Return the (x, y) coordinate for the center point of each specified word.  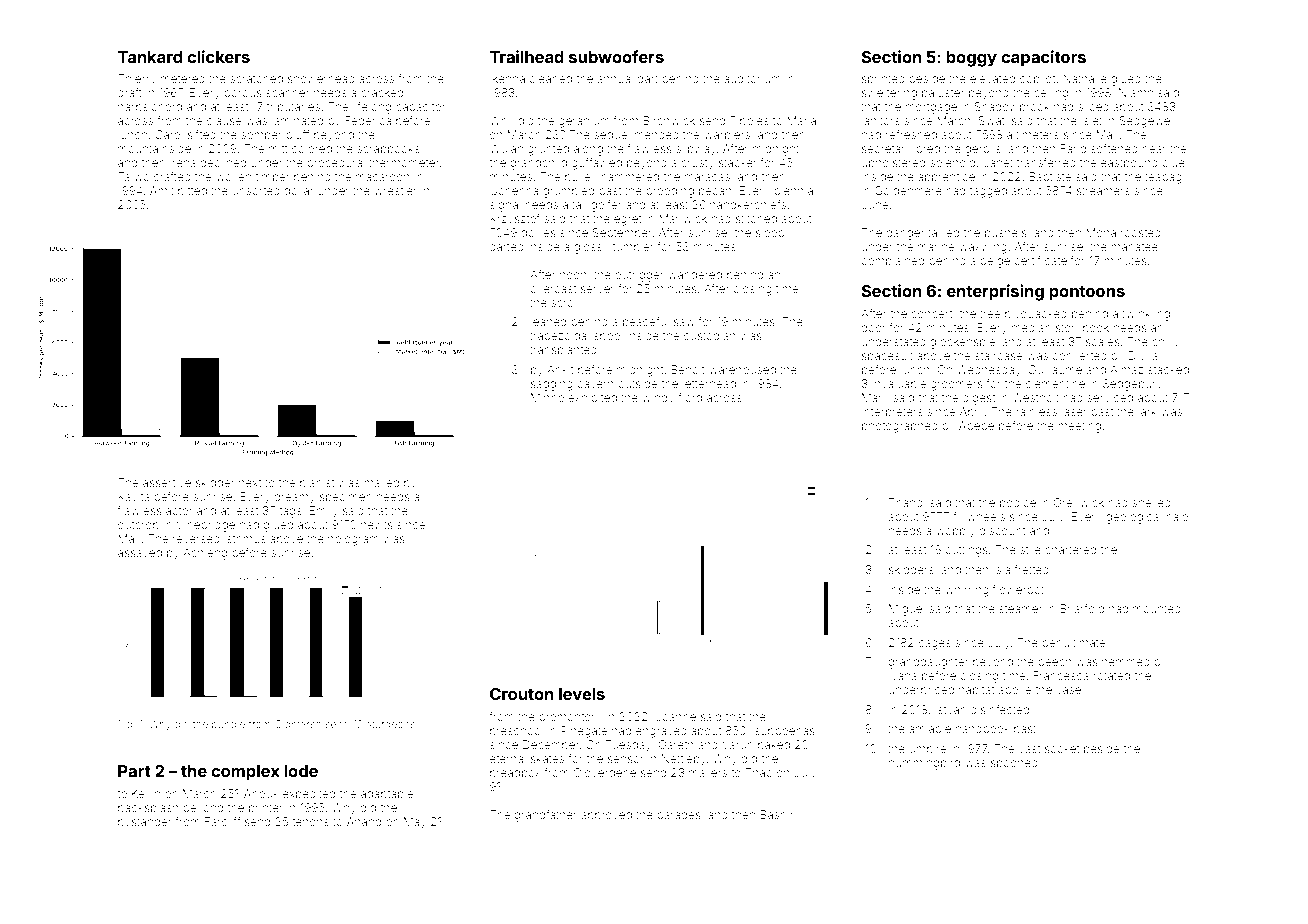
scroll (565, 302)
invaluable (899, 383)
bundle (228, 724)
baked (774, 744)
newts (377, 525)
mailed (381, 482)
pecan (715, 192)
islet (1091, 120)
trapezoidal (559, 336)
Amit (162, 190)
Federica (368, 120)
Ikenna (507, 78)
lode (301, 771)
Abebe (976, 425)
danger (905, 234)
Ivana (903, 675)
